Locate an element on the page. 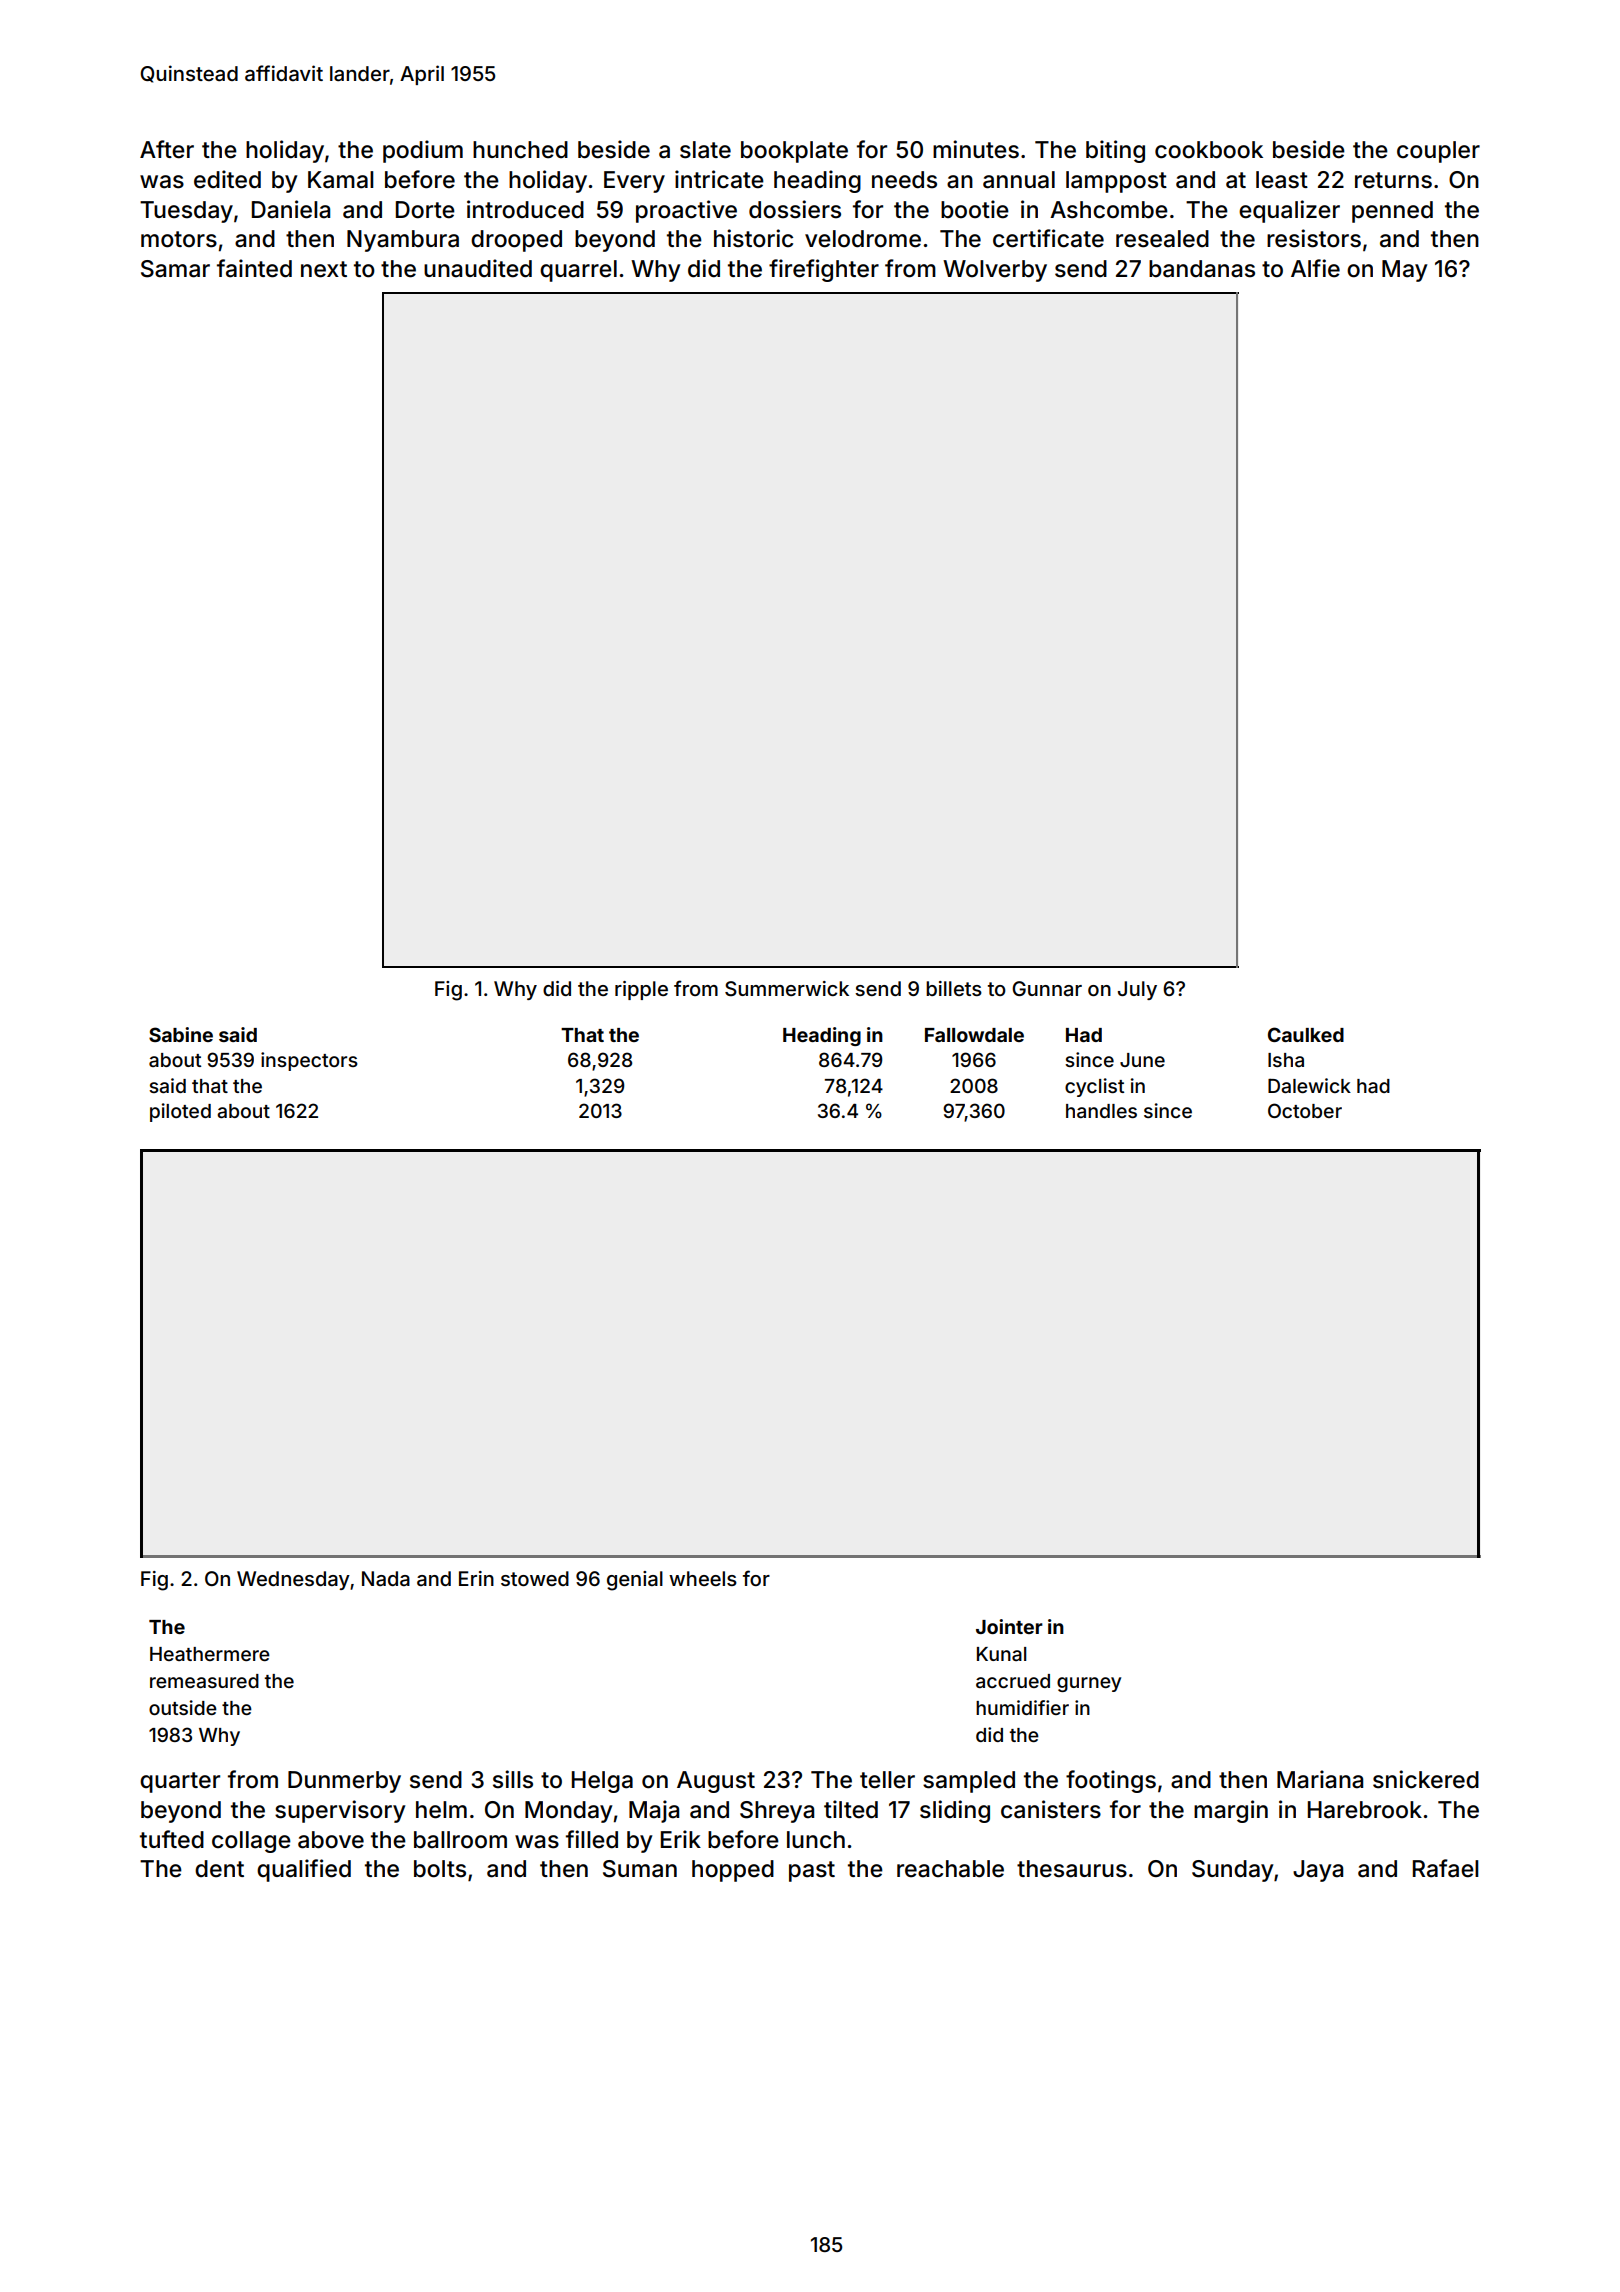 Image resolution: width=1620 pixels, height=2292 pixels. qualified is located at coordinates (304, 1870).
